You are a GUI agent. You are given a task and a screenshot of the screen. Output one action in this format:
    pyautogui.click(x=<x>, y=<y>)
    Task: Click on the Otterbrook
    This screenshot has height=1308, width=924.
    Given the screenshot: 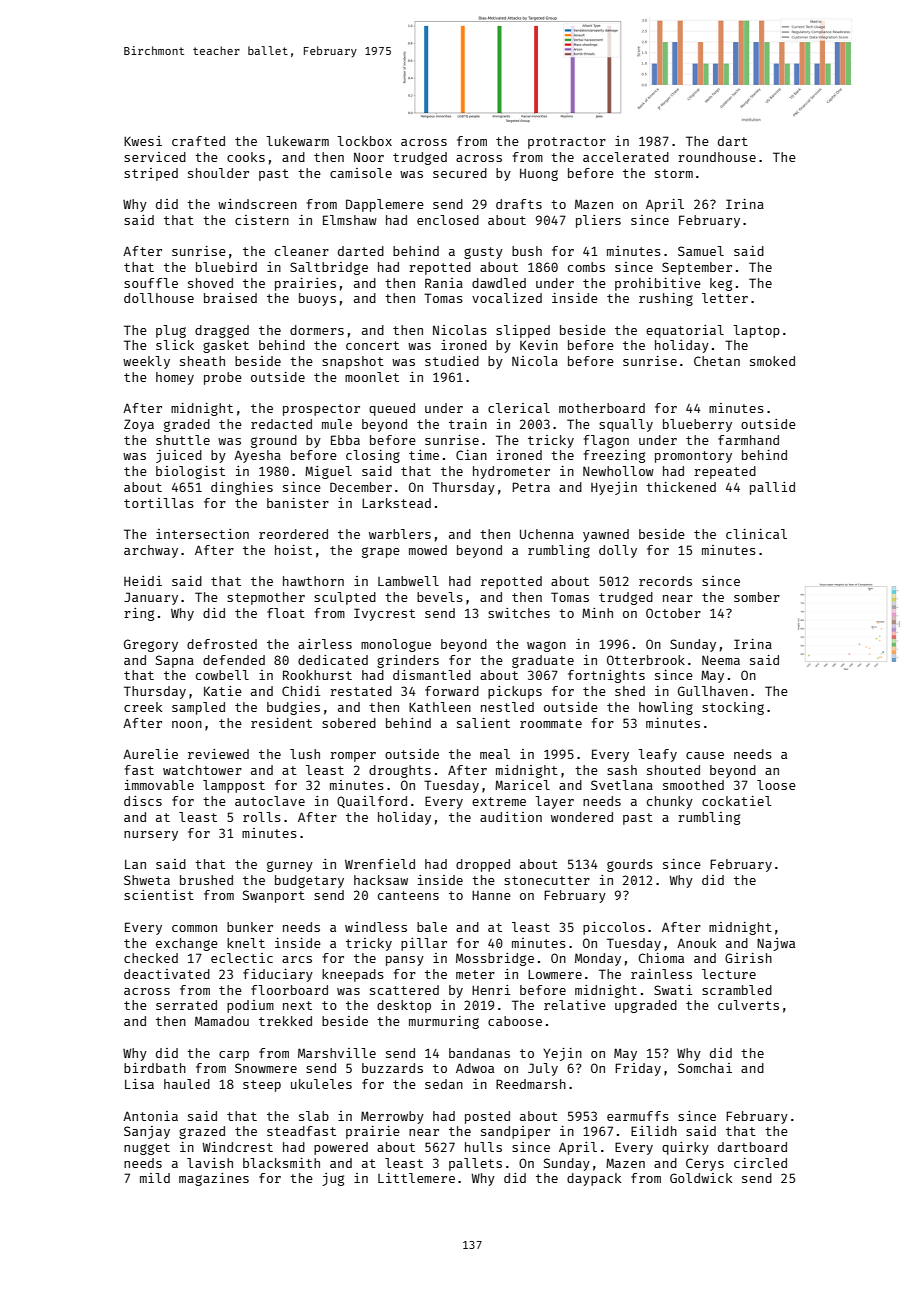 What is the action you would take?
    pyautogui.click(x=646, y=660)
